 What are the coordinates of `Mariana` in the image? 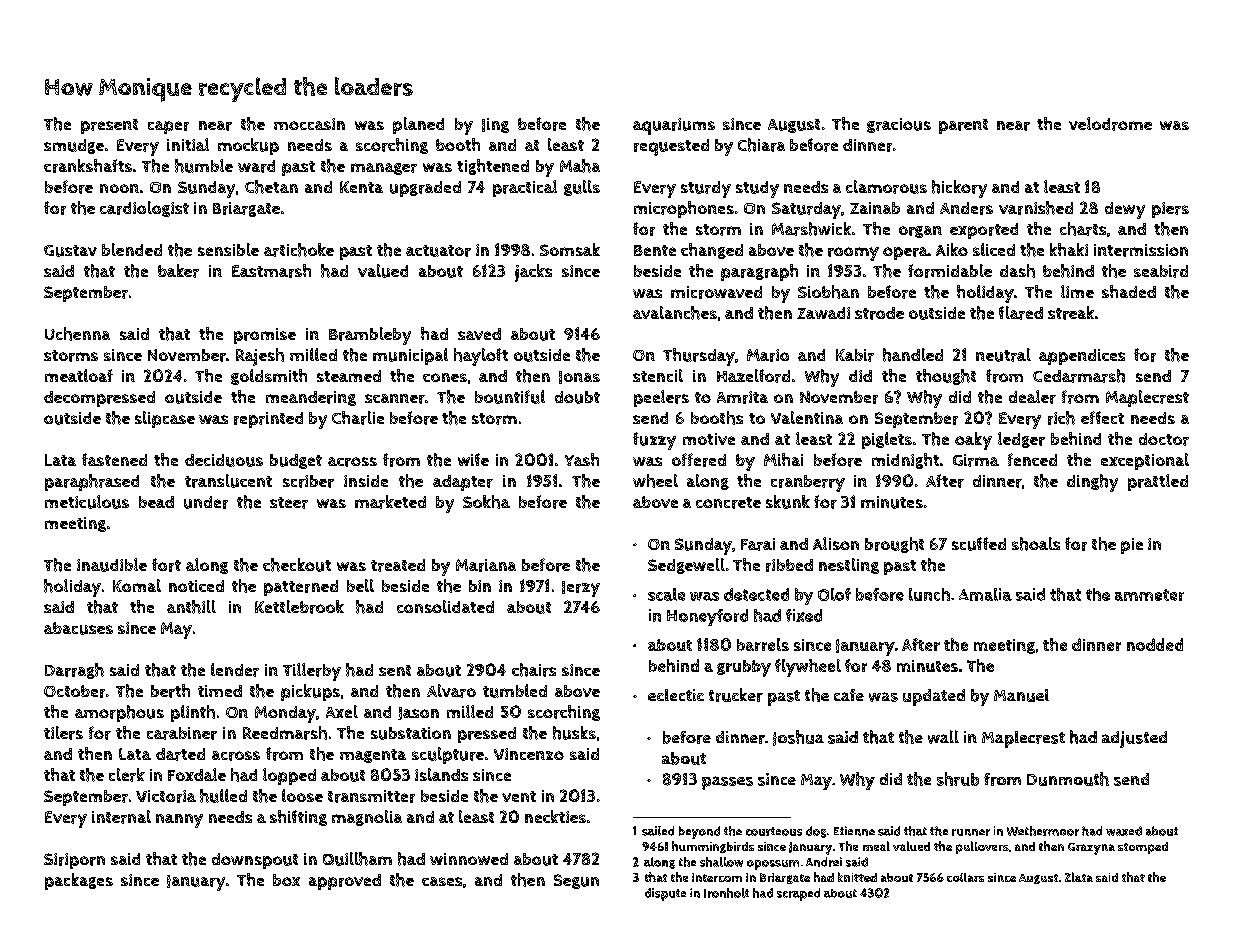 It's located at (486, 565).
